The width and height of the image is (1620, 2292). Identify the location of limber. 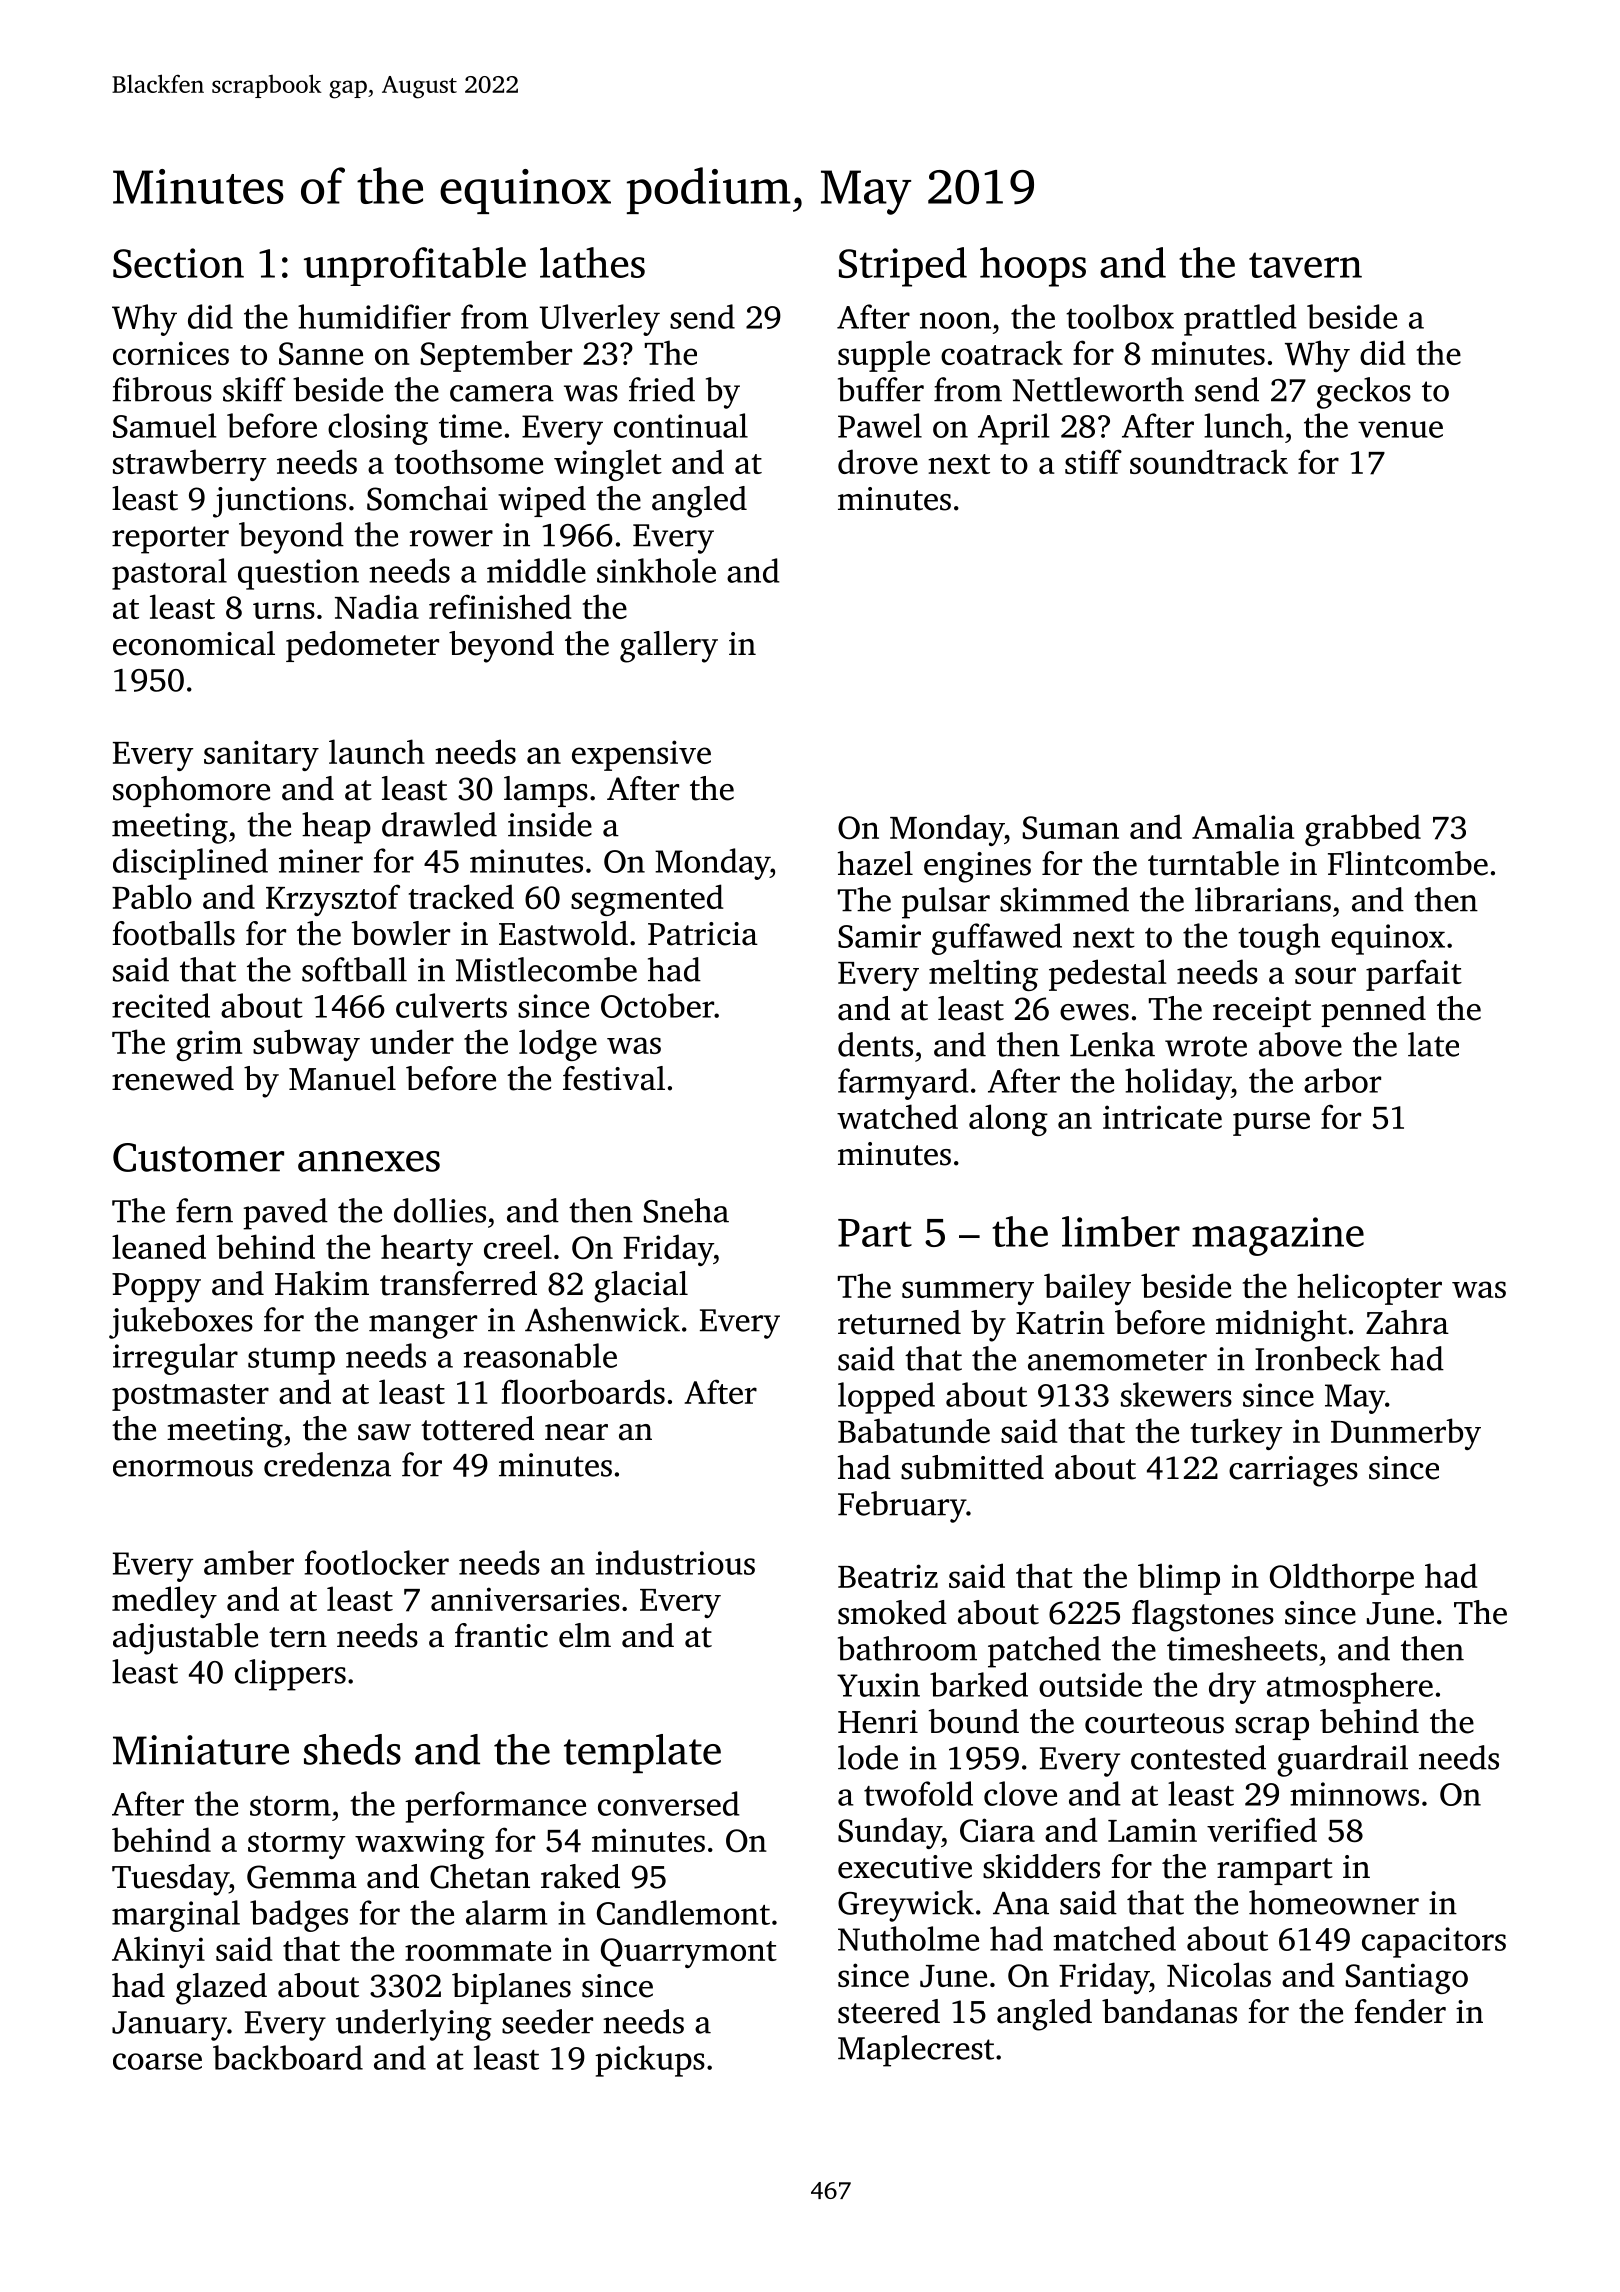
(1121, 1231).
